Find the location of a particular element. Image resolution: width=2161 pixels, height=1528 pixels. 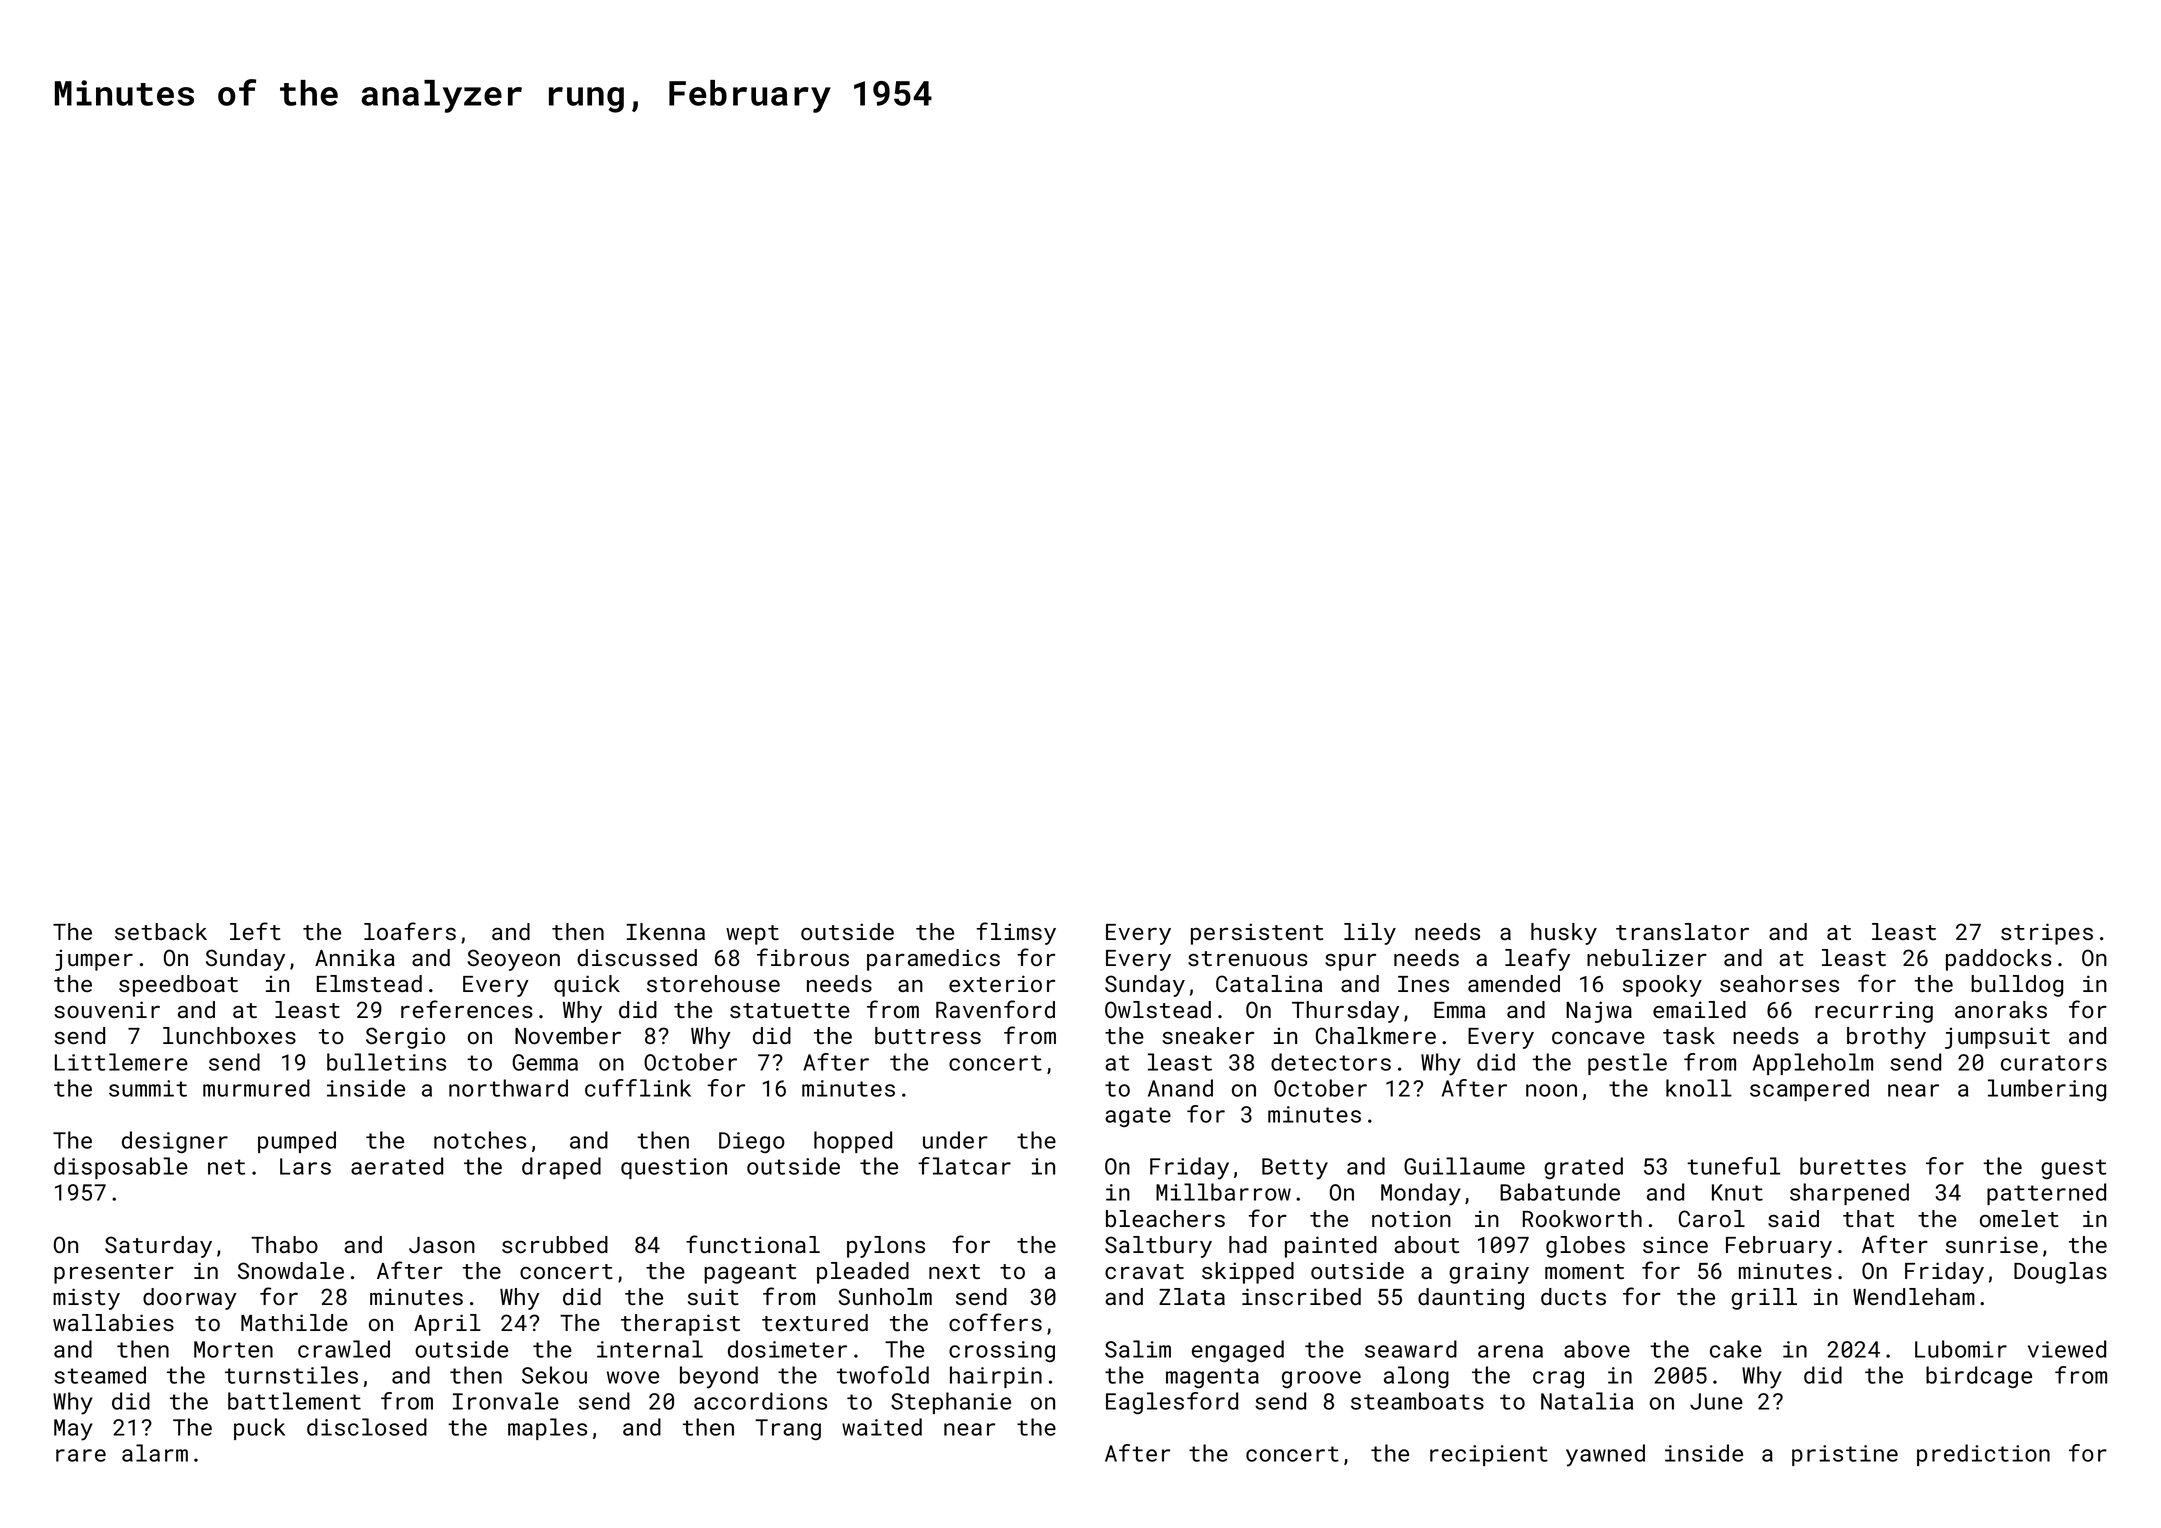

grainy is located at coordinates (1489, 1273).
